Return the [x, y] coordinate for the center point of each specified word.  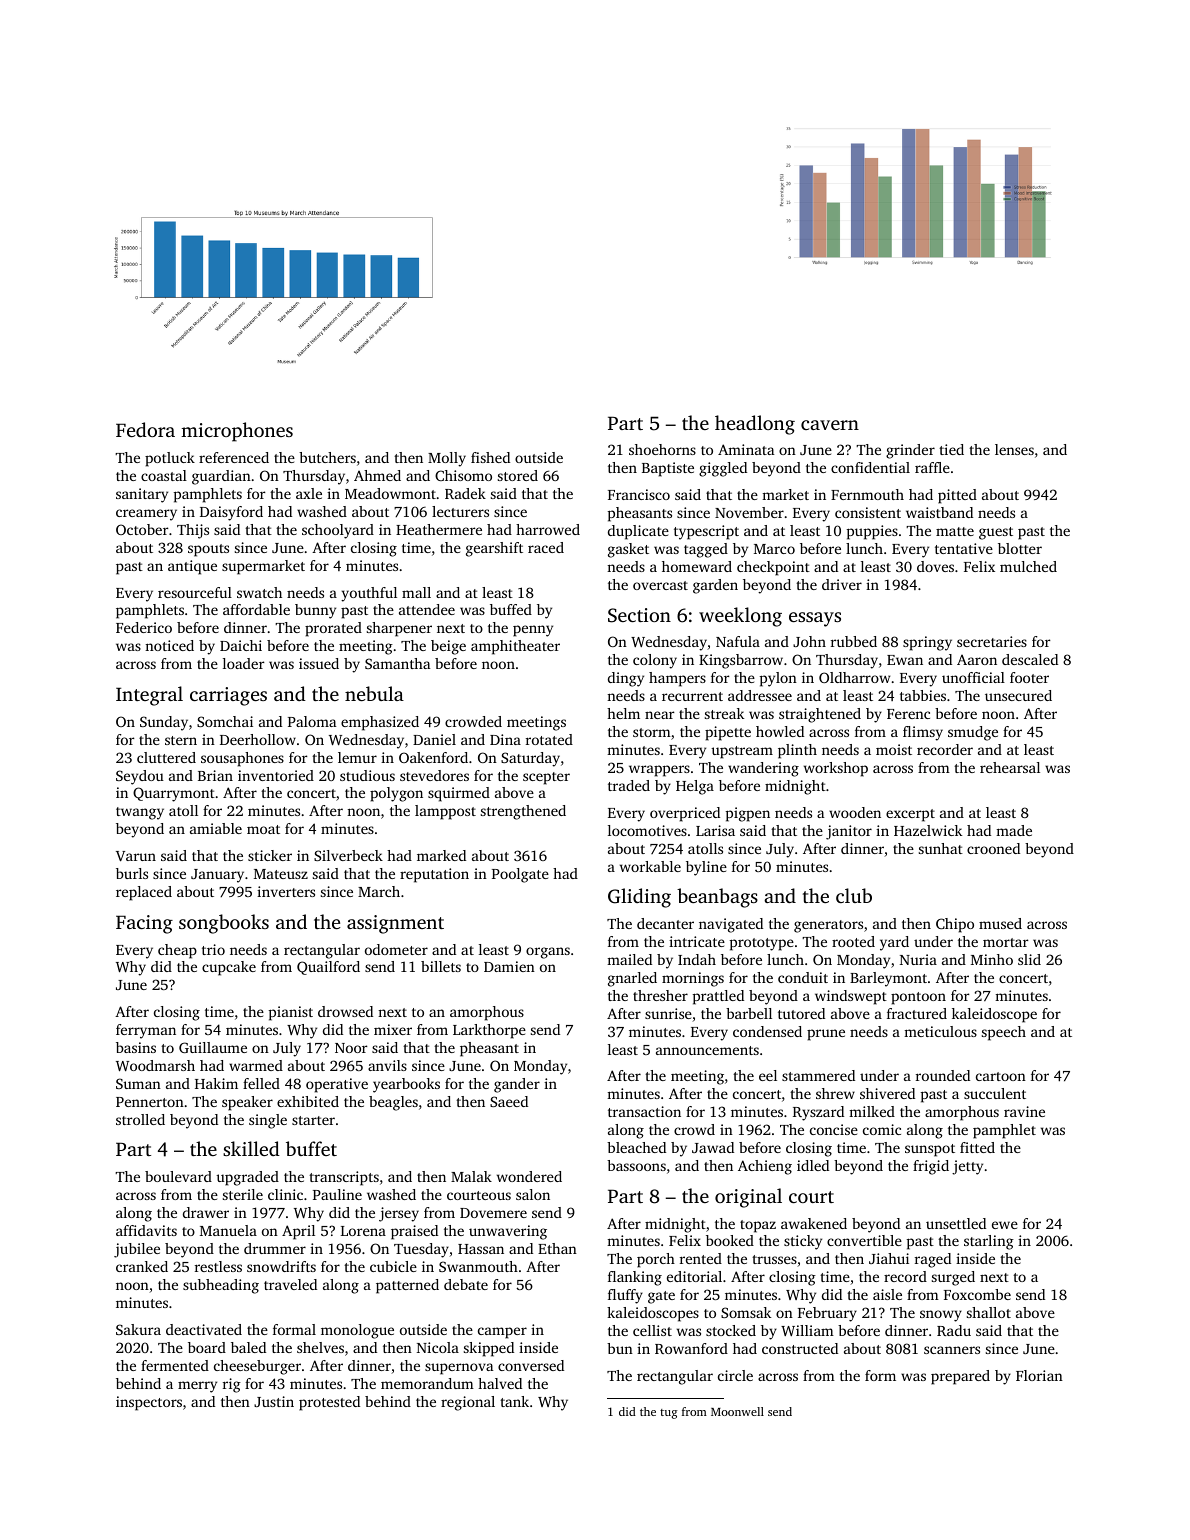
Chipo [955, 925]
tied [951, 449]
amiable [216, 828]
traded [629, 785]
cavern [830, 425]
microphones [237, 432]
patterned [407, 1286]
